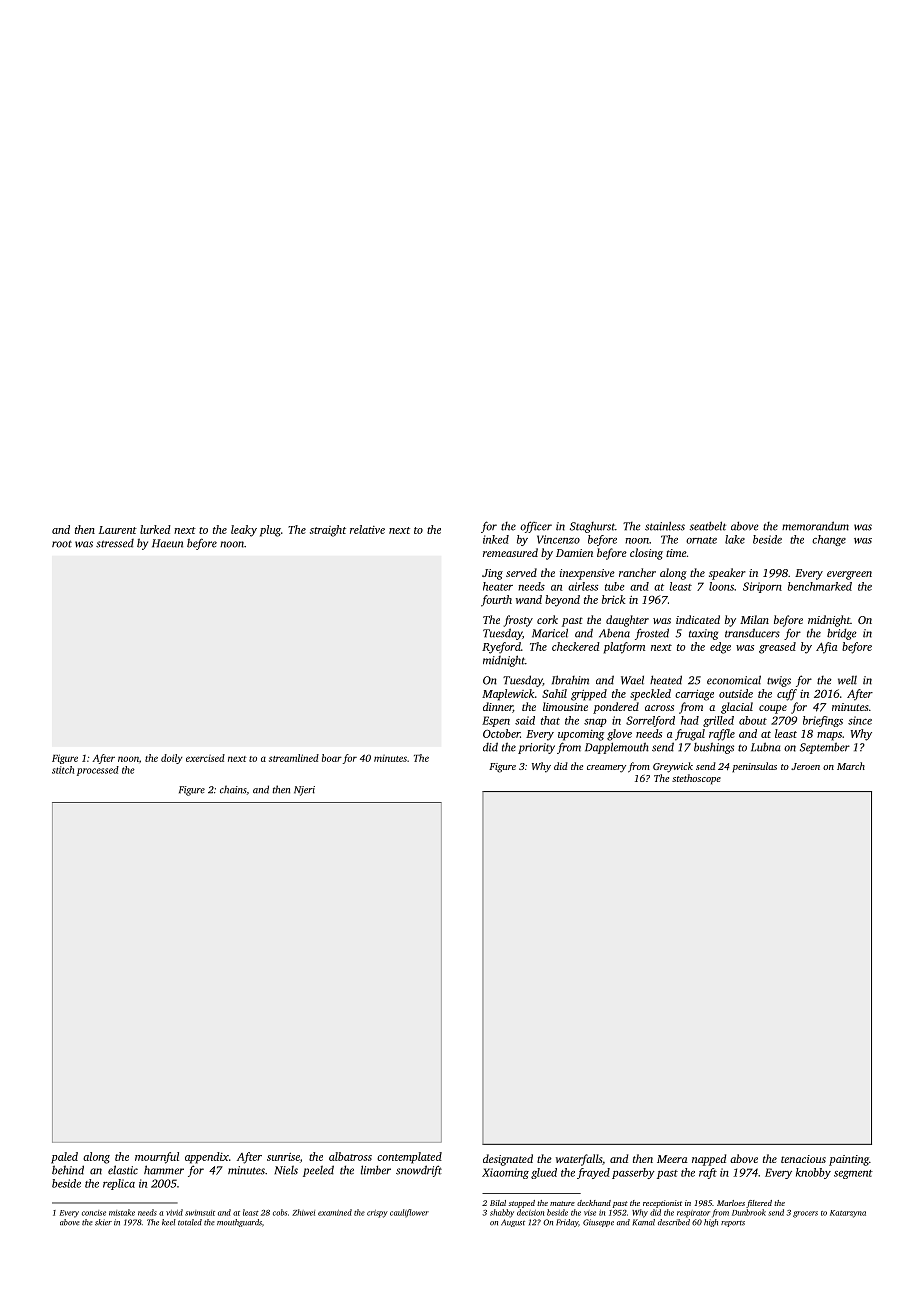 This image has width=924, height=1308. What do you see at coordinates (754, 767) in the image?
I see `peninsulas` at bounding box center [754, 767].
